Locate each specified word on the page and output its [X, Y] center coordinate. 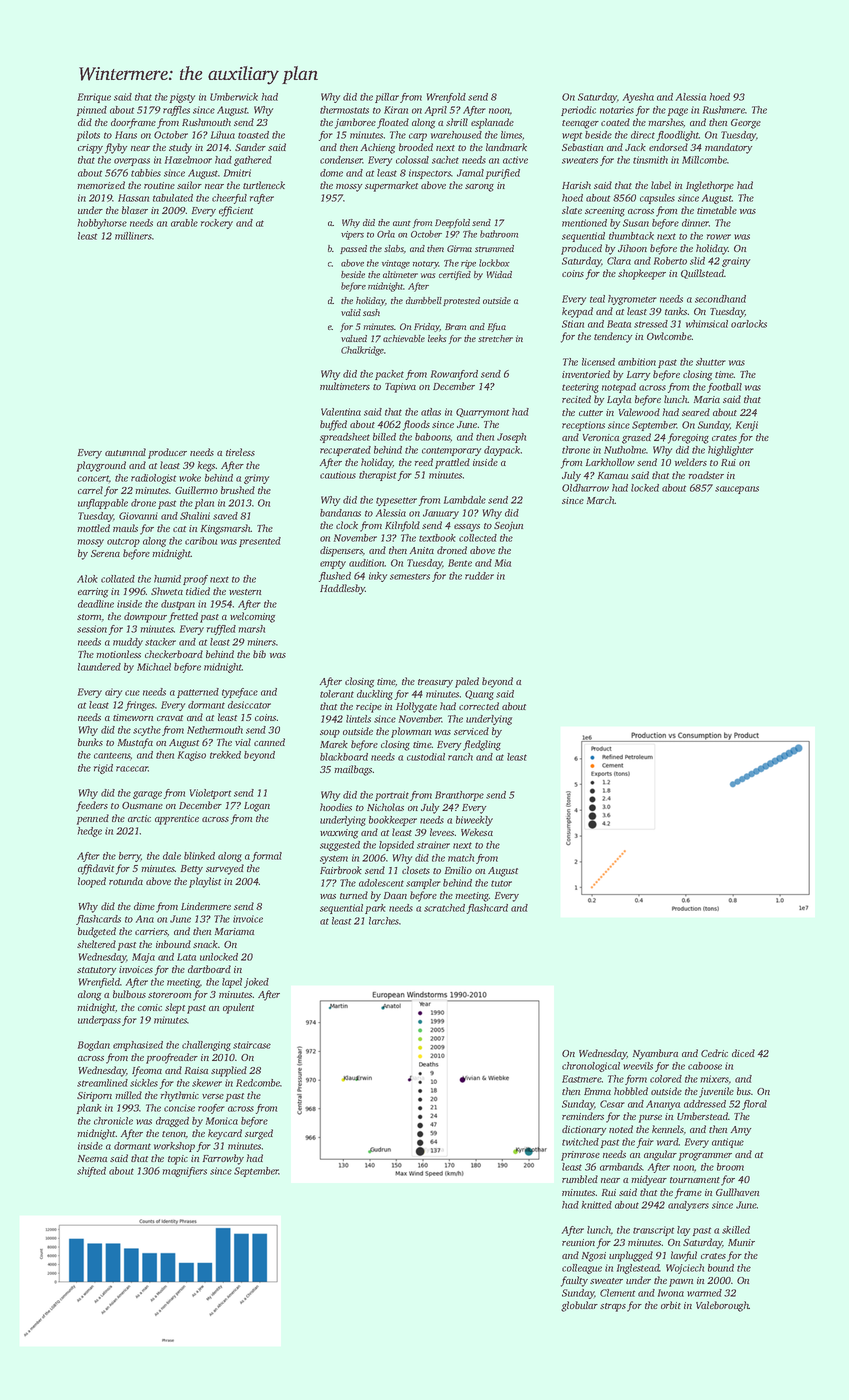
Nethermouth [215, 730]
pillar [387, 98]
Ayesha [638, 98]
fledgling [482, 745]
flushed [335, 577]
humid [167, 579]
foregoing [688, 438]
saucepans [737, 490]
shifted [91, 1172]
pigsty [182, 98]
